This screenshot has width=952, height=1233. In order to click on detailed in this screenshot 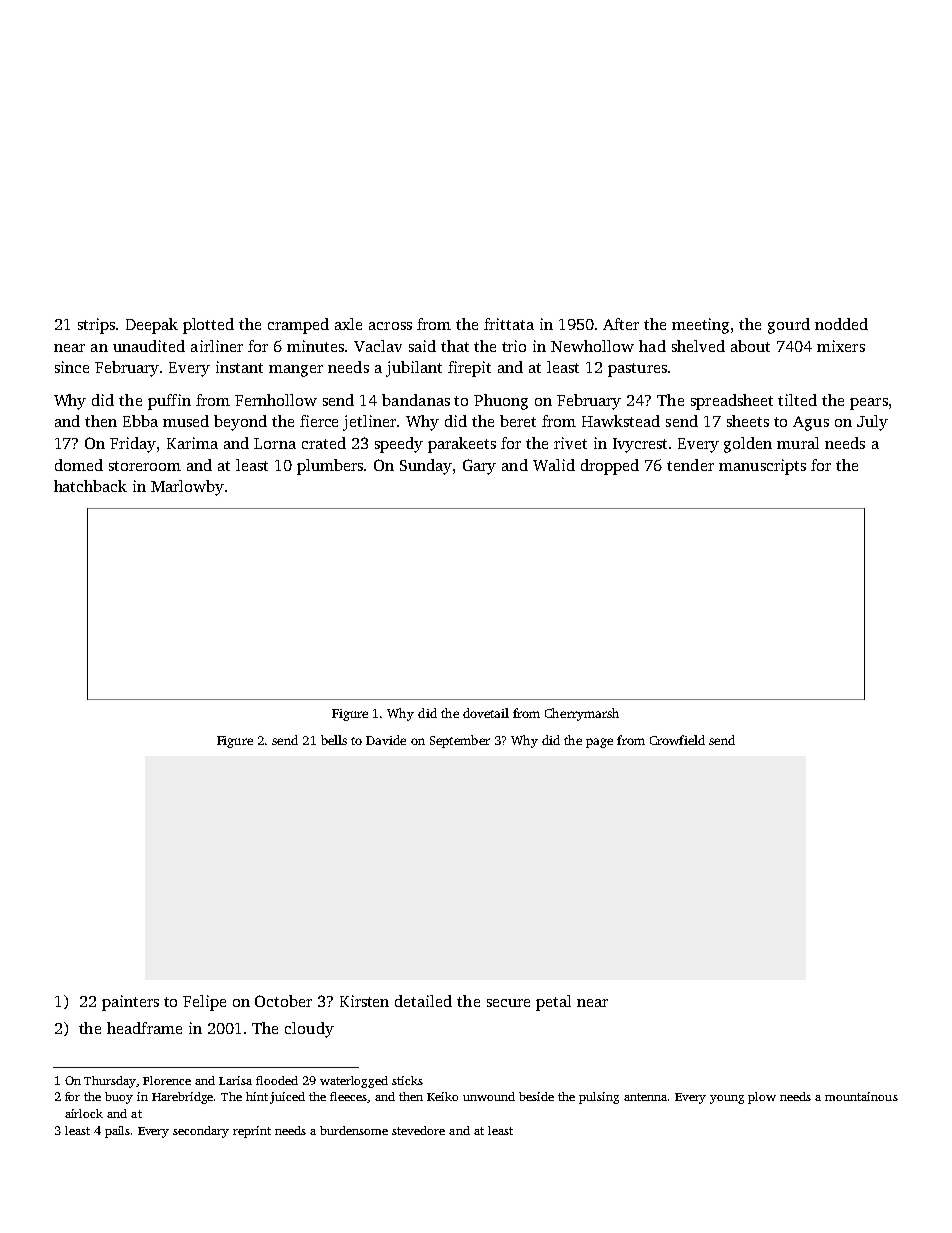, I will do `click(423, 1001)`.
